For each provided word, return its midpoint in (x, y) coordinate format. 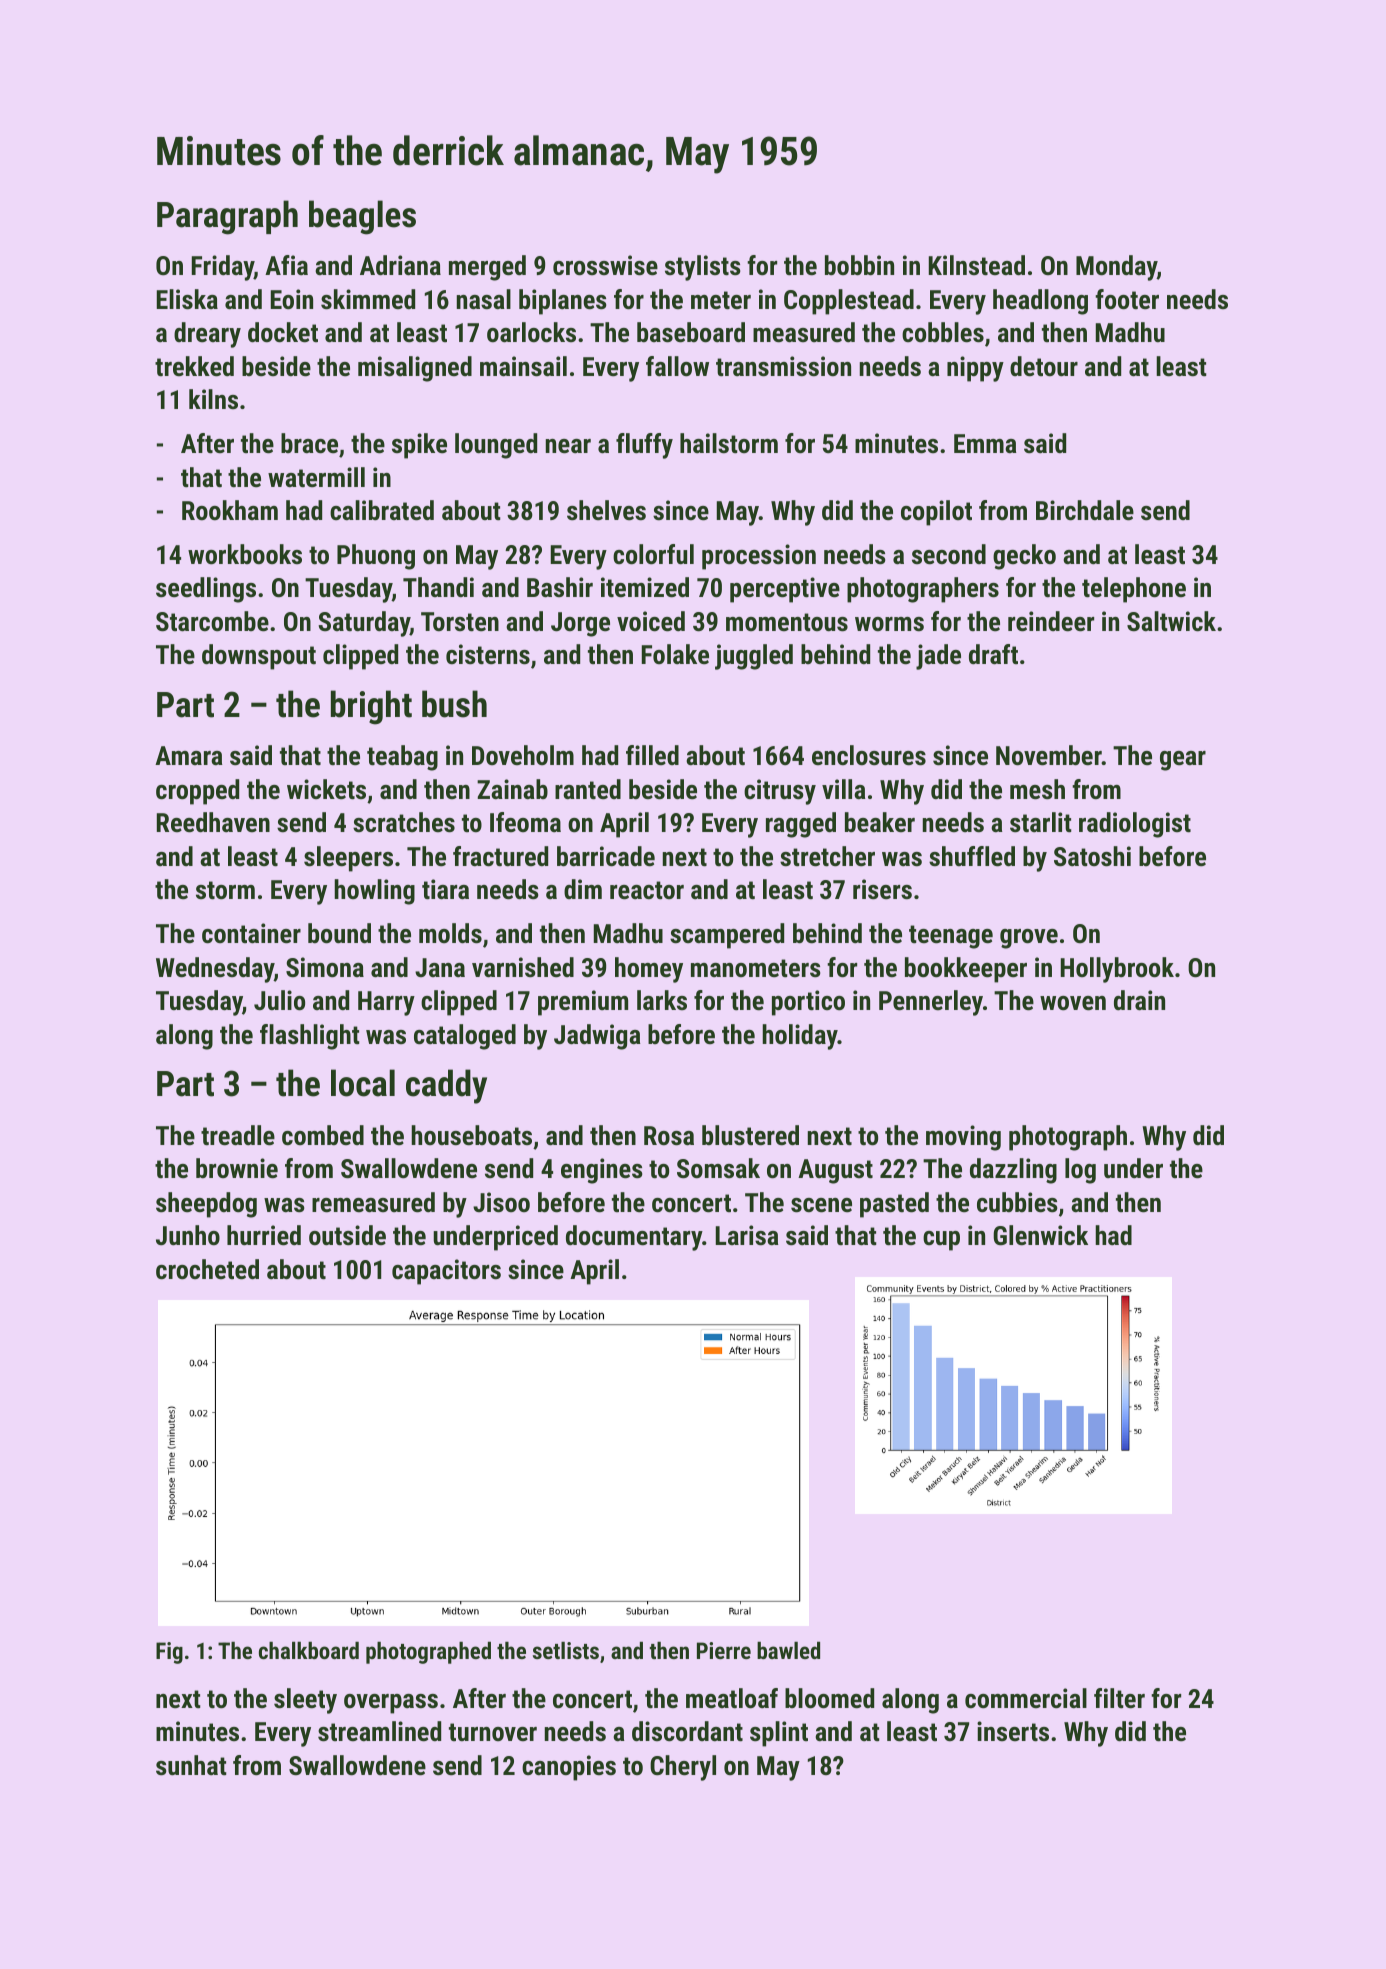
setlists (566, 1650)
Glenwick (1040, 1235)
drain (1139, 1000)
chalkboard (309, 1650)
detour (1044, 366)
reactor (647, 890)
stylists (703, 268)
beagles (362, 217)
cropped (197, 792)
